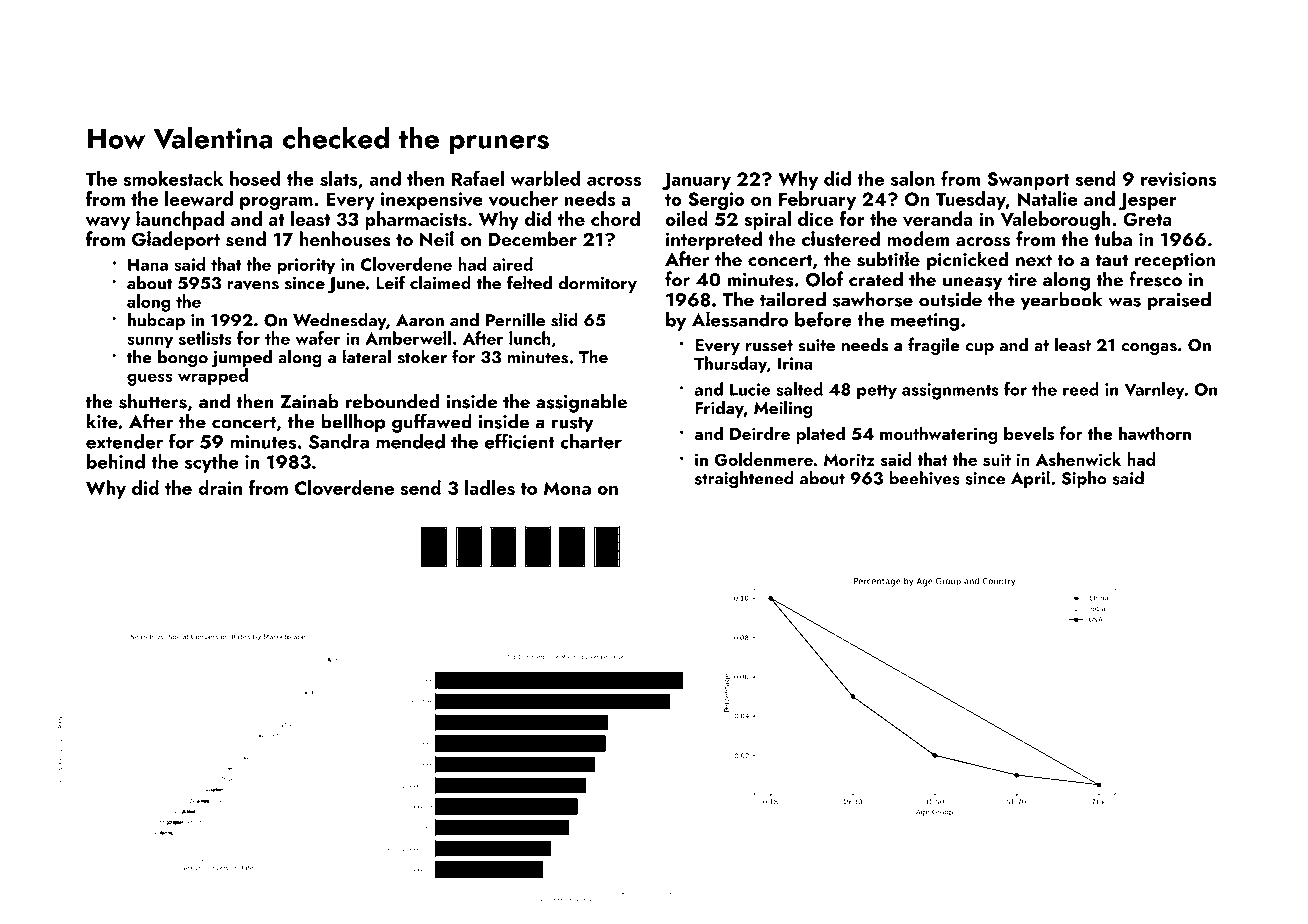  Describe the element at coordinates (512, 264) in the screenshot. I see `aired` at that location.
